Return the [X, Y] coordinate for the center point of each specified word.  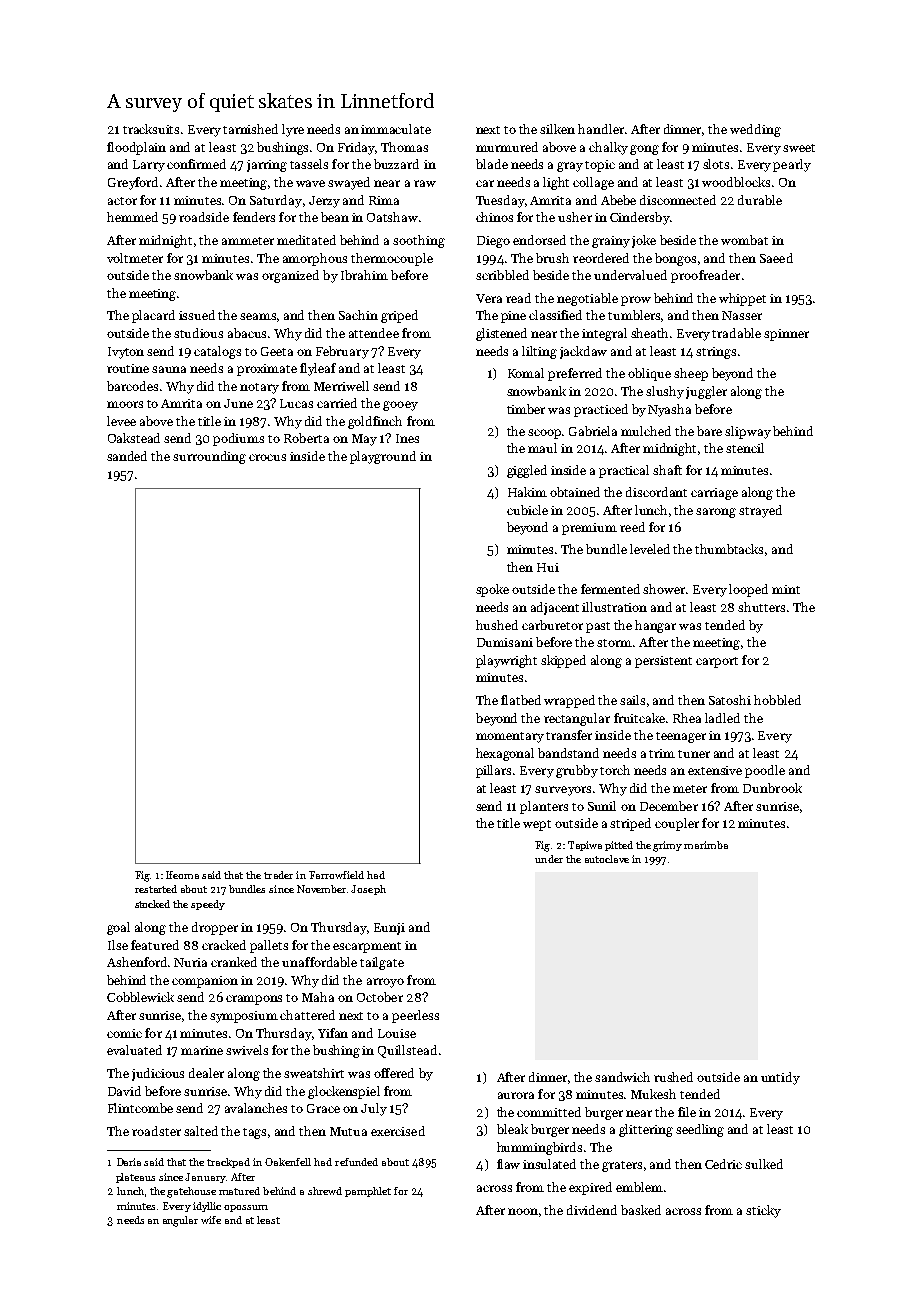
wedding [755, 130]
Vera [489, 298]
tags [254, 1133]
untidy [780, 1078]
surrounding [209, 457]
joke [644, 241]
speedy [208, 905]
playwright [506, 661]
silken [557, 129]
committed [549, 1112]
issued [197, 315]
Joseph [368, 890]
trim [662, 753]
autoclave [607, 859]
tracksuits [151, 129]
